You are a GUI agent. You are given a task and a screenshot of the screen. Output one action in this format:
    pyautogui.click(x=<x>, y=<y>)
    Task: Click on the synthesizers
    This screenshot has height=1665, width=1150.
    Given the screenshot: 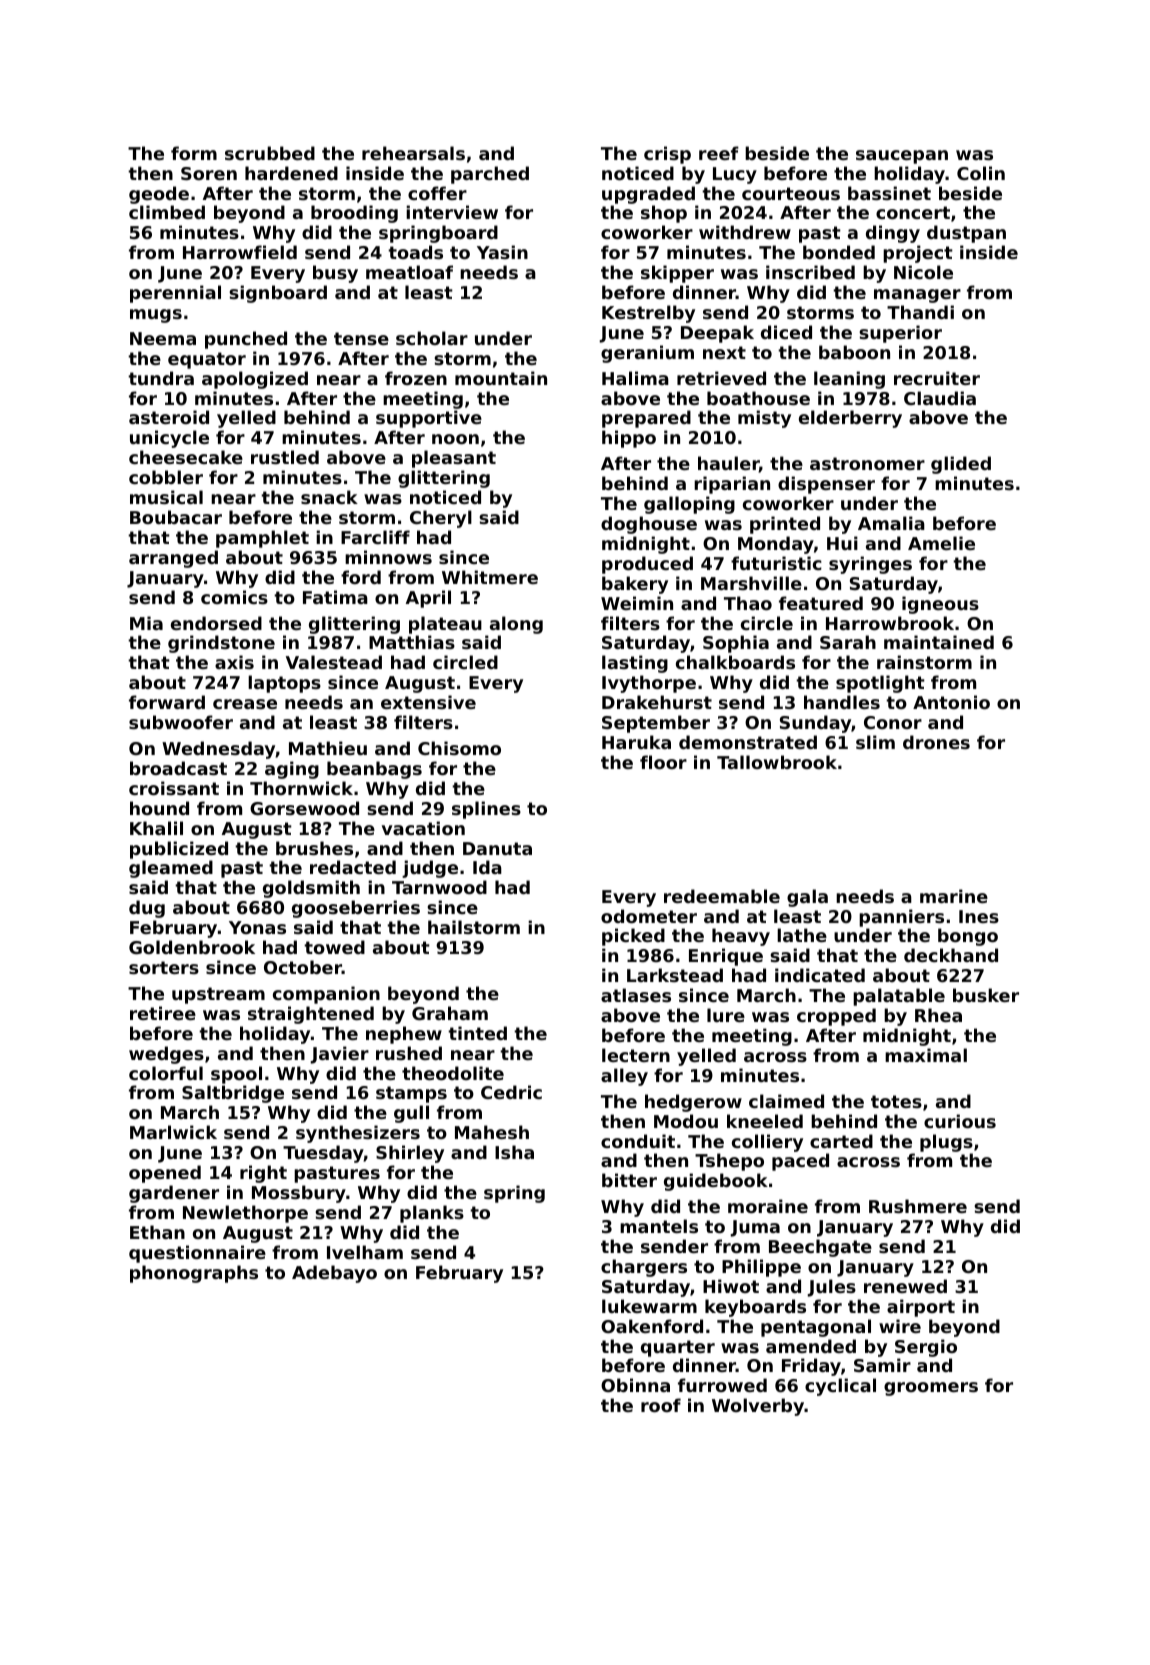 What is the action you would take?
    pyautogui.click(x=358, y=1134)
